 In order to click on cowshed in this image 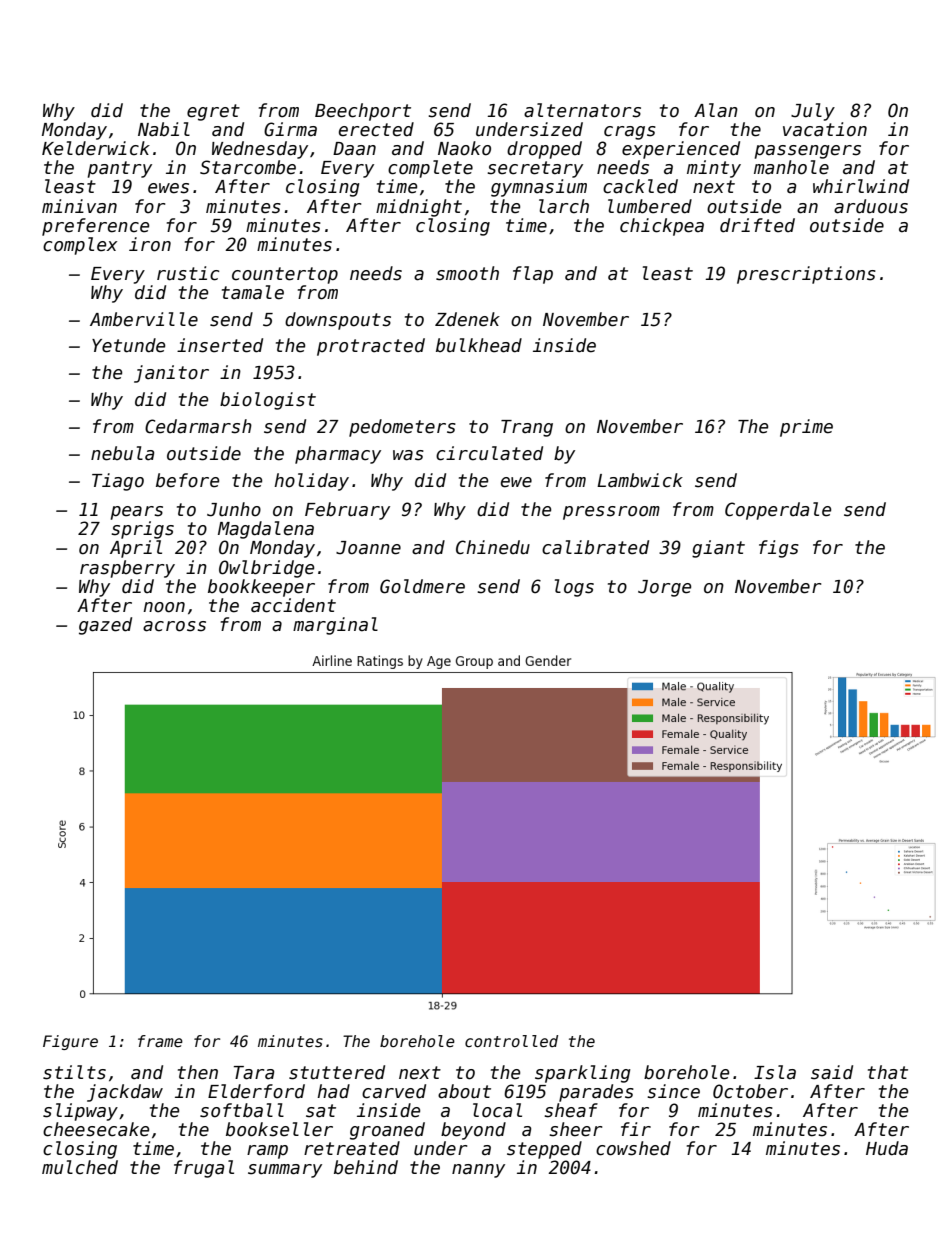, I will do `click(633, 1148)`.
